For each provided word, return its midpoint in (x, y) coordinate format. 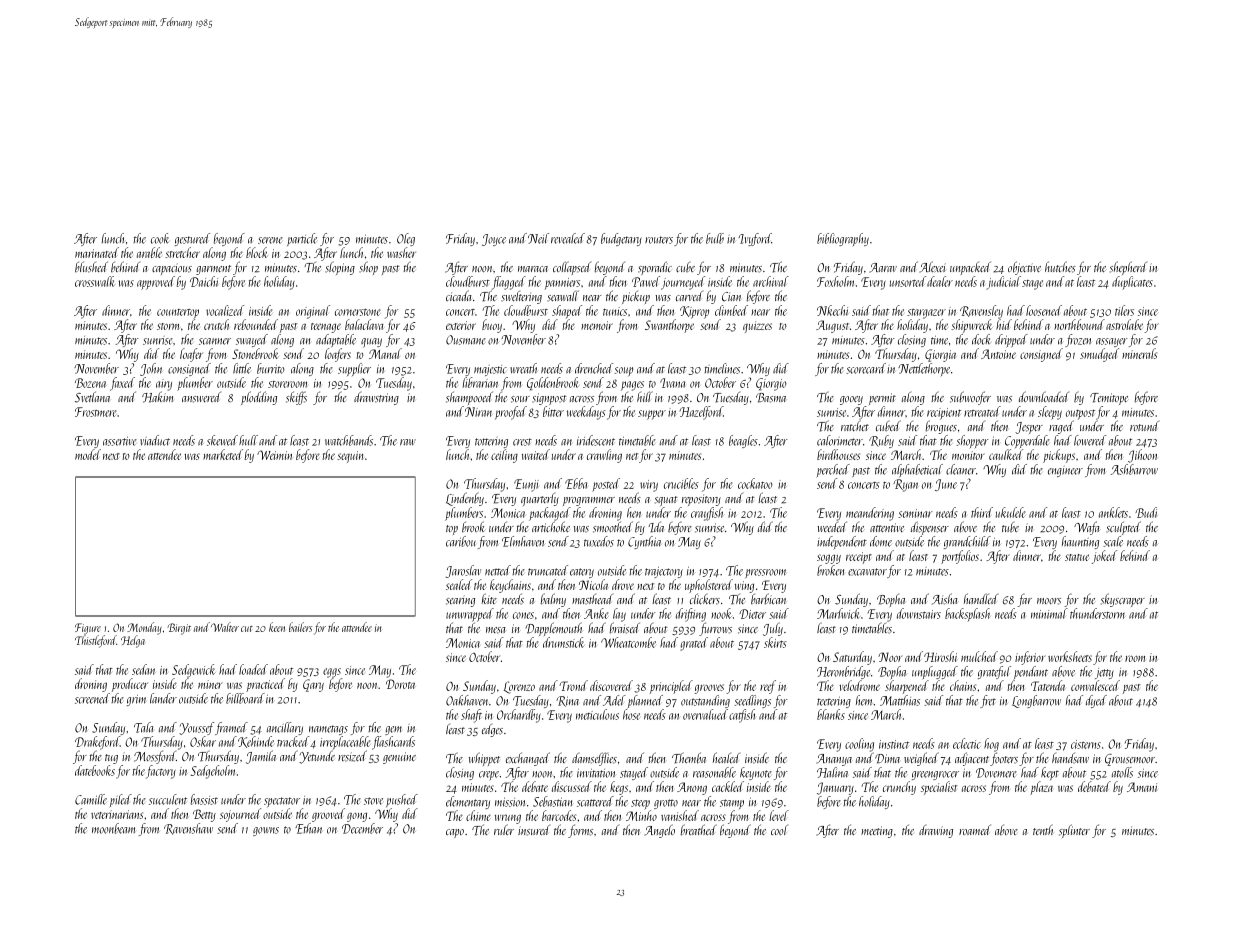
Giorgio (771, 384)
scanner (215, 341)
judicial (1003, 283)
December (362, 828)
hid (1004, 324)
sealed (459, 584)
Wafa (1087, 528)
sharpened (907, 687)
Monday (144, 628)
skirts (775, 642)
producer (130, 685)
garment (213, 270)
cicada (459, 295)
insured (534, 830)
